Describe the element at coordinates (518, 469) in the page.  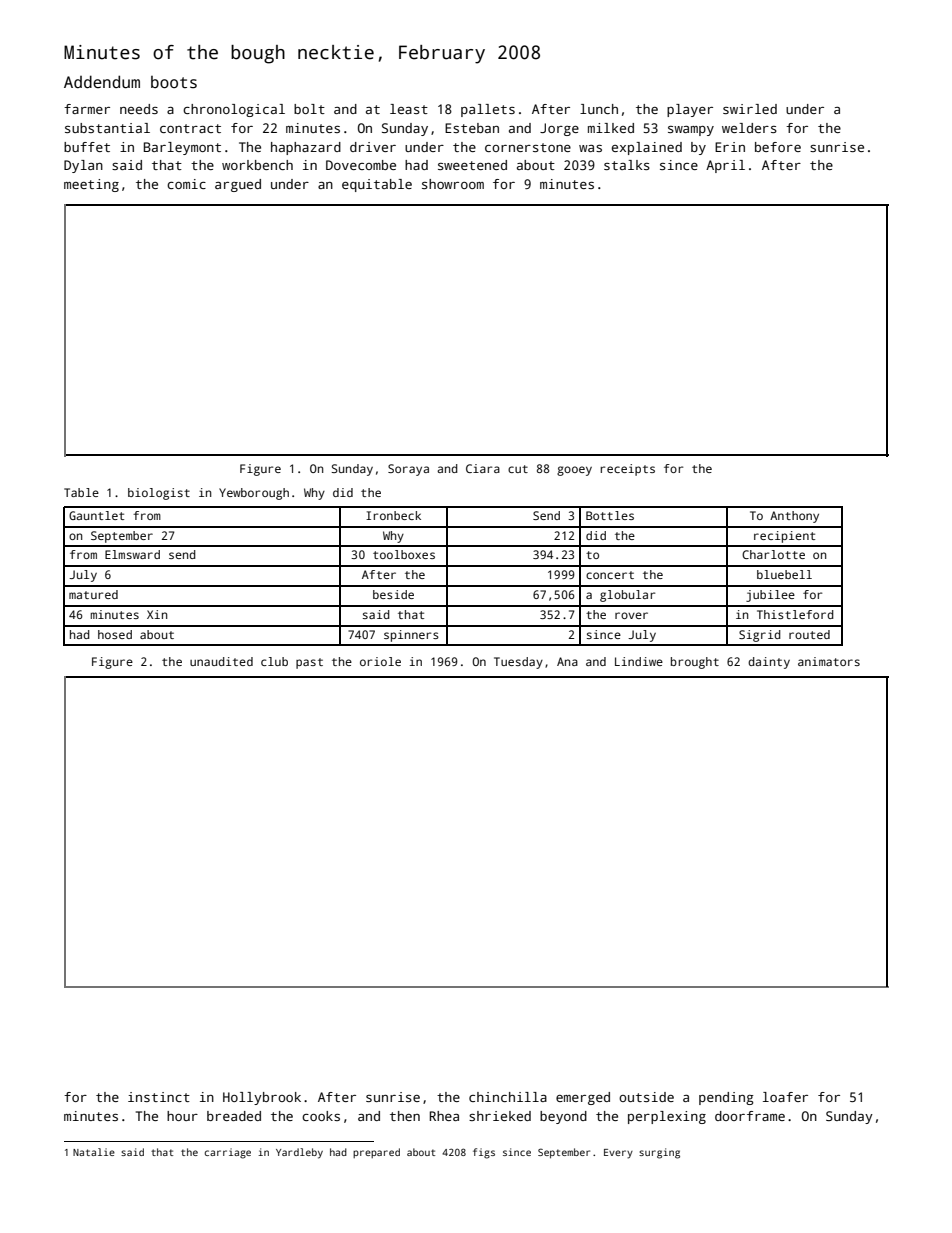
I see `cut` at that location.
